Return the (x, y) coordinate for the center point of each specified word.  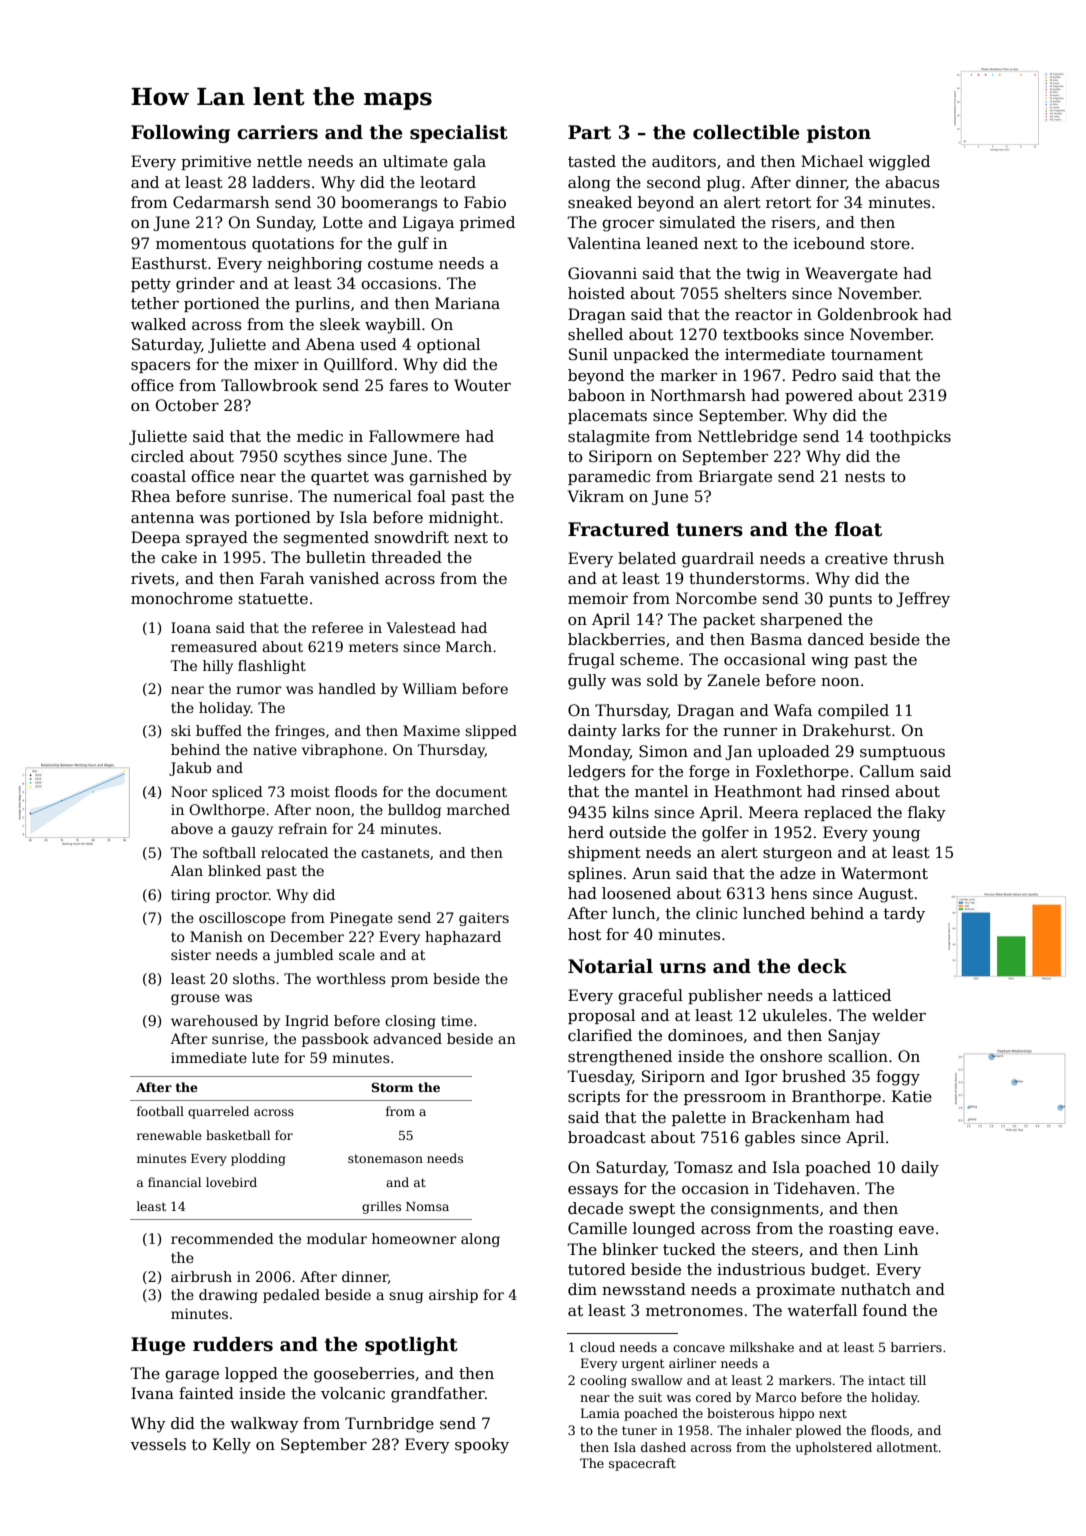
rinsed (865, 791)
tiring (190, 896)
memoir (598, 598)
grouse (195, 999)
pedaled (291, 1296)
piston (839, 134)
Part (589, 132)
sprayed (217, 539)
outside (637, 832)
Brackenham (801, 1117)
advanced (407, 1038)
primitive (216, 162)
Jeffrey (923, 600)
